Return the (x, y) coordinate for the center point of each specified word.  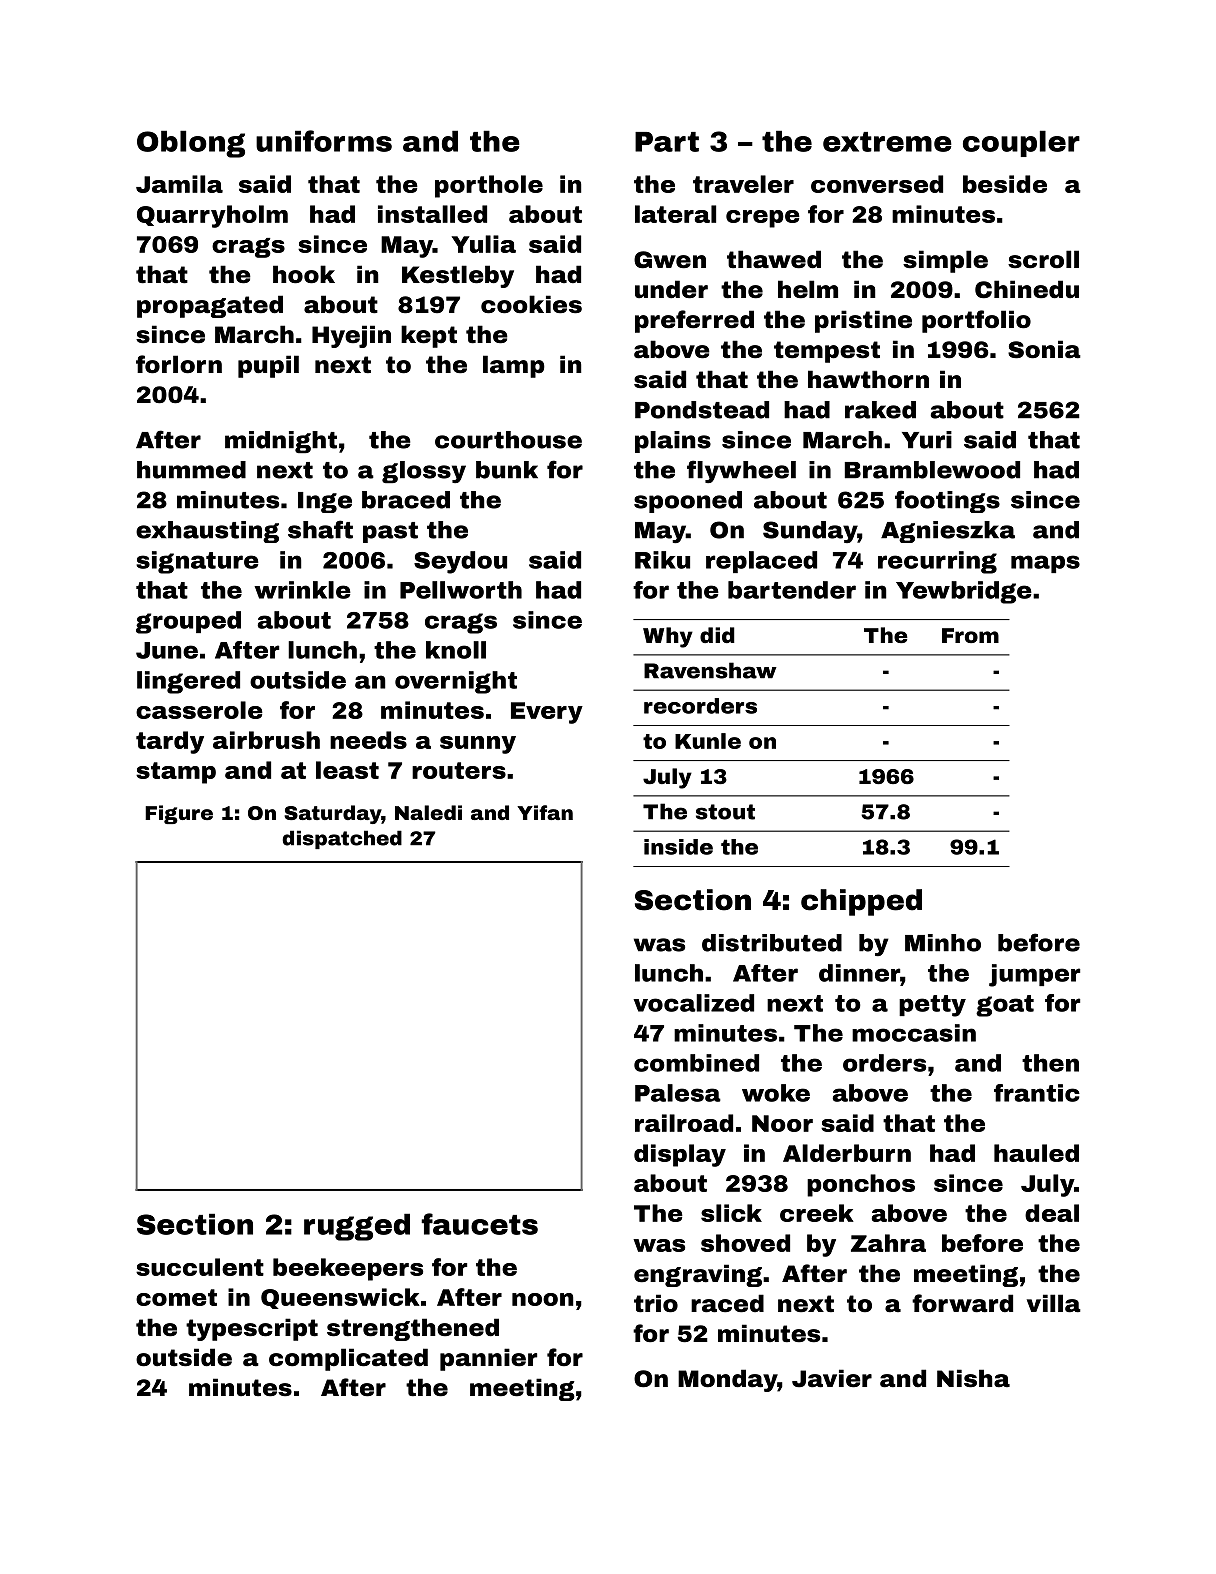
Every (547, 713)
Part (667, 142)
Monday (728, 1380)
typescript (252, 1329)
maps (1045, 564)
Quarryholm (212, 216)
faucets (479, 1224)
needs (368, 740)
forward (962, 1303)
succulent (200, 1267)
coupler (1021, 143)
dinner (859, 973)
